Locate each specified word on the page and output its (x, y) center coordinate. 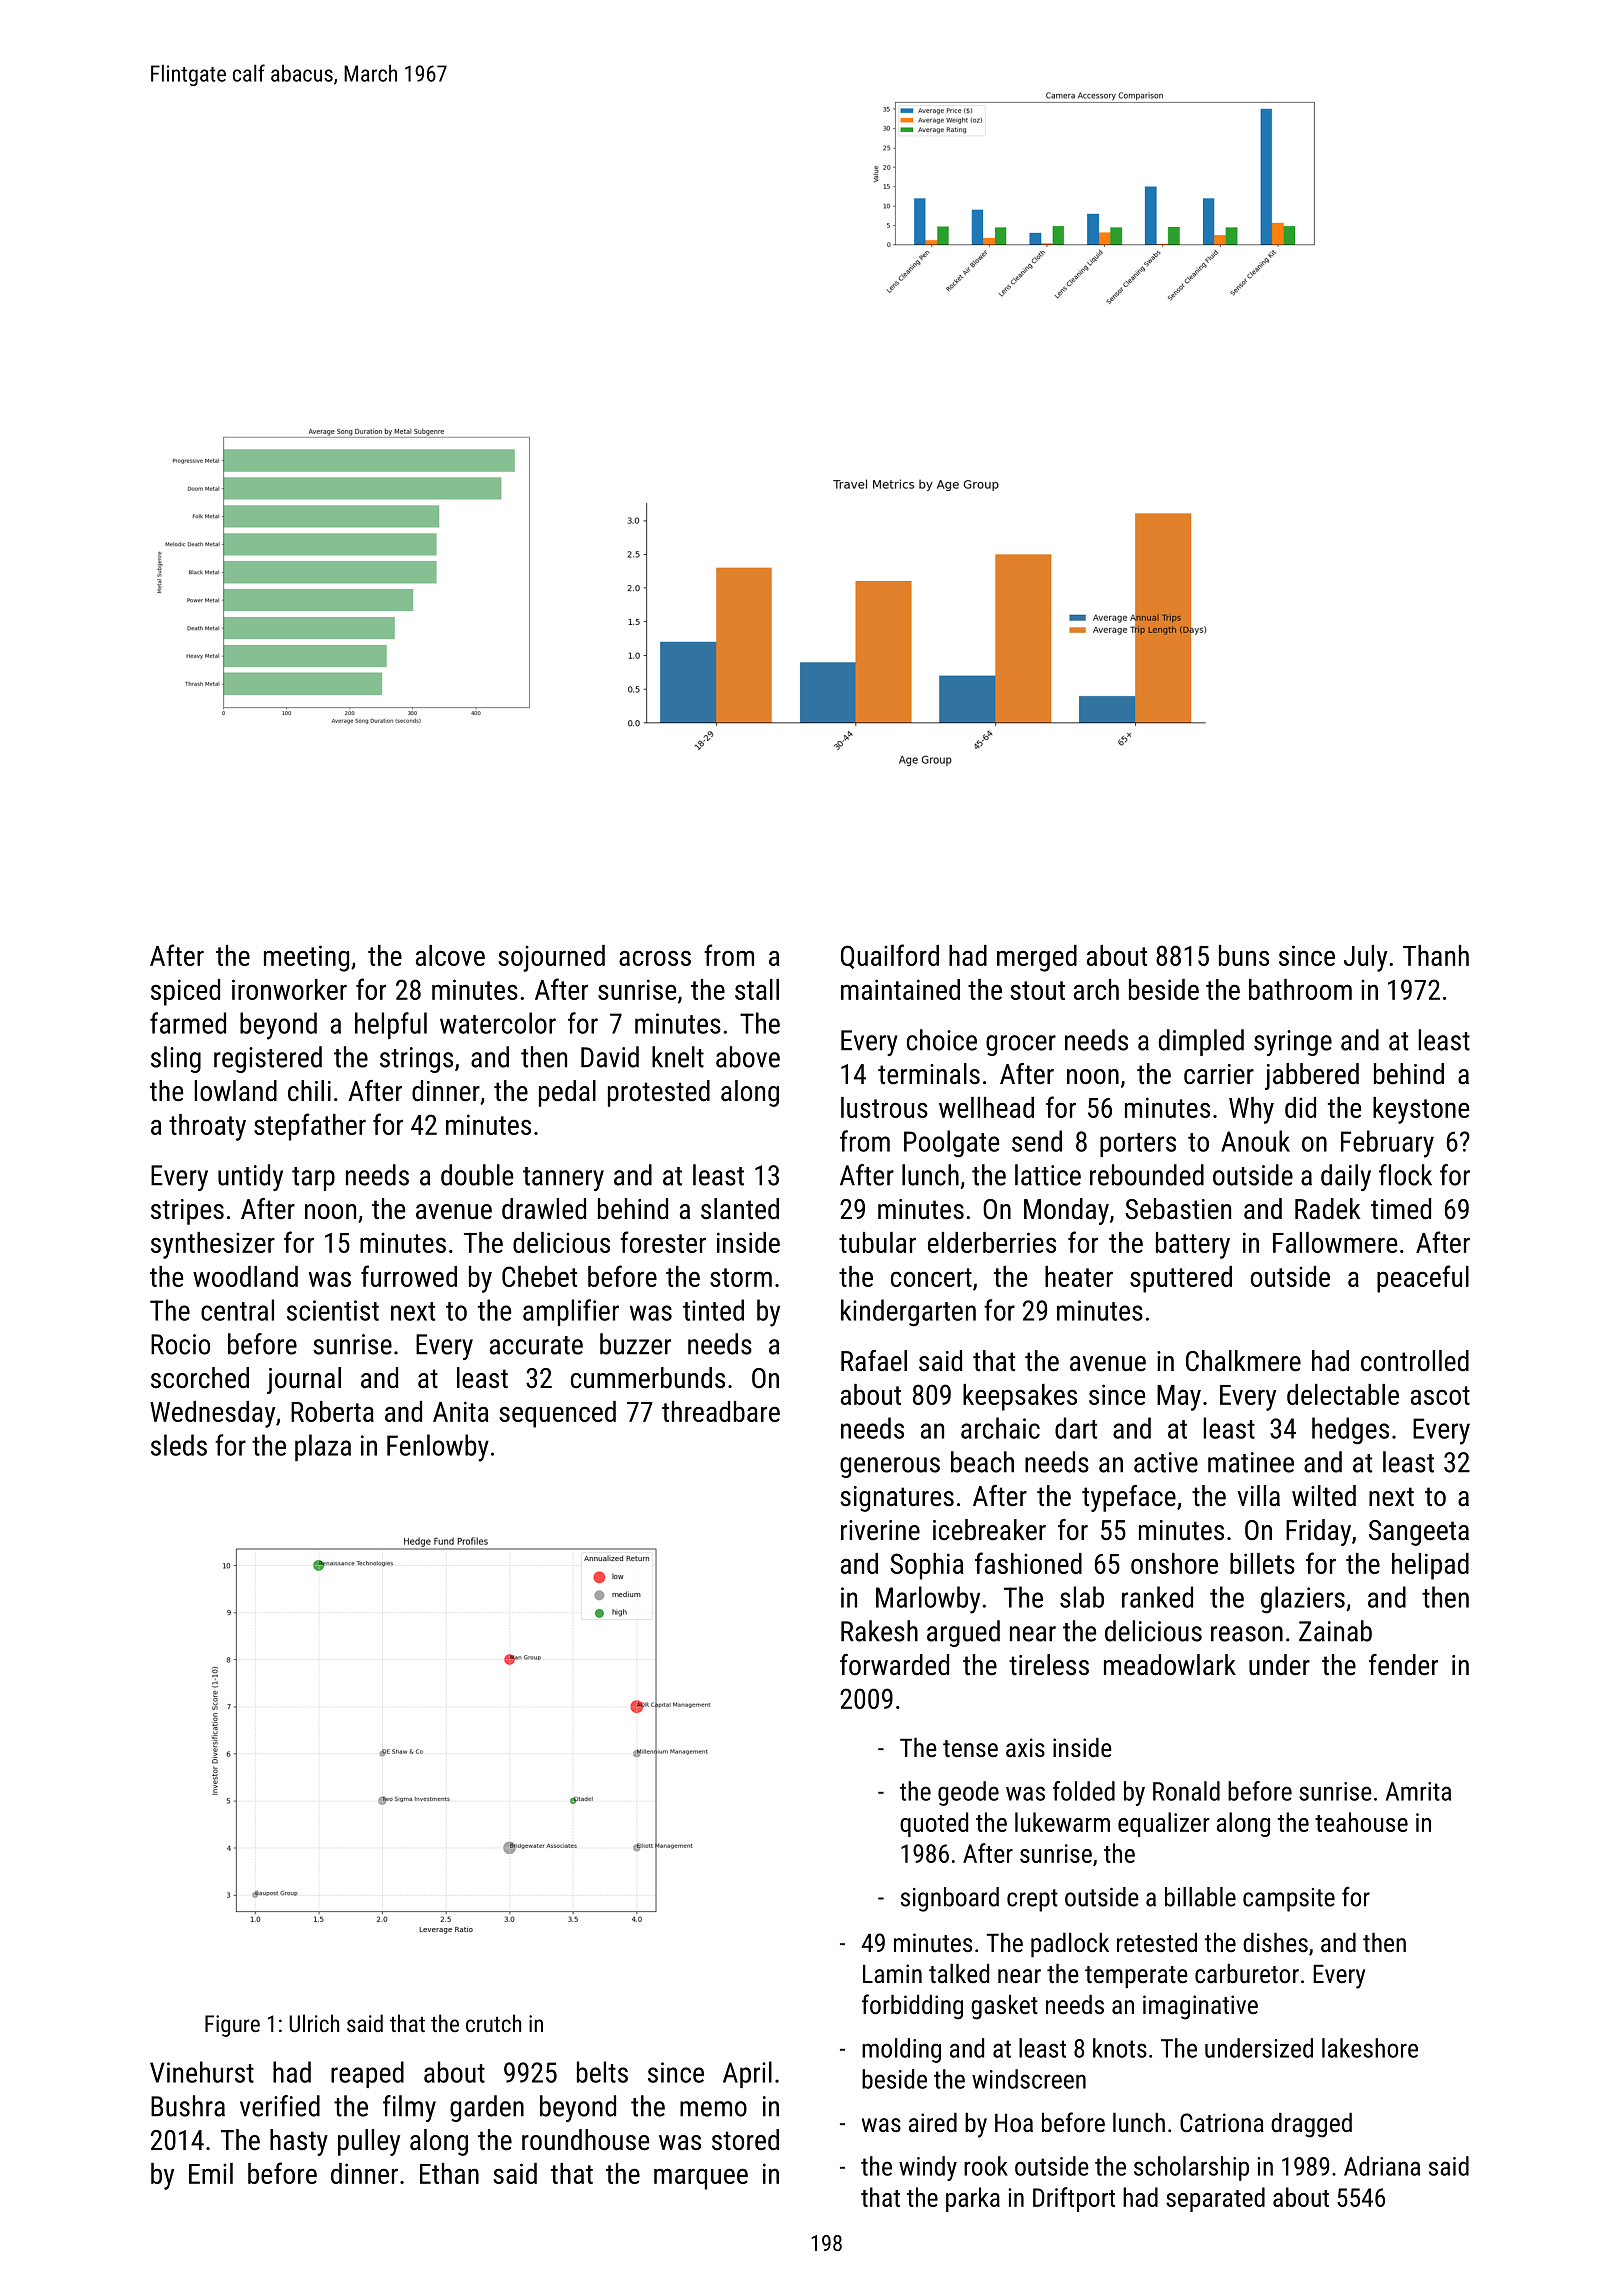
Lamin (892, 1973)
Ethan (449, 2173)
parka (973, 2199)
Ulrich (314, 2023)
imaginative (1200, 2007)
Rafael (874, 1361)
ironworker (289, 989)
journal (304, 1380)
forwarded (894, 1665)
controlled (1415, 1361)
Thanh (1436, 955)
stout (1037, 990)
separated (1215, 2199)
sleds (179, 1445)
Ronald (1186, 1791)
